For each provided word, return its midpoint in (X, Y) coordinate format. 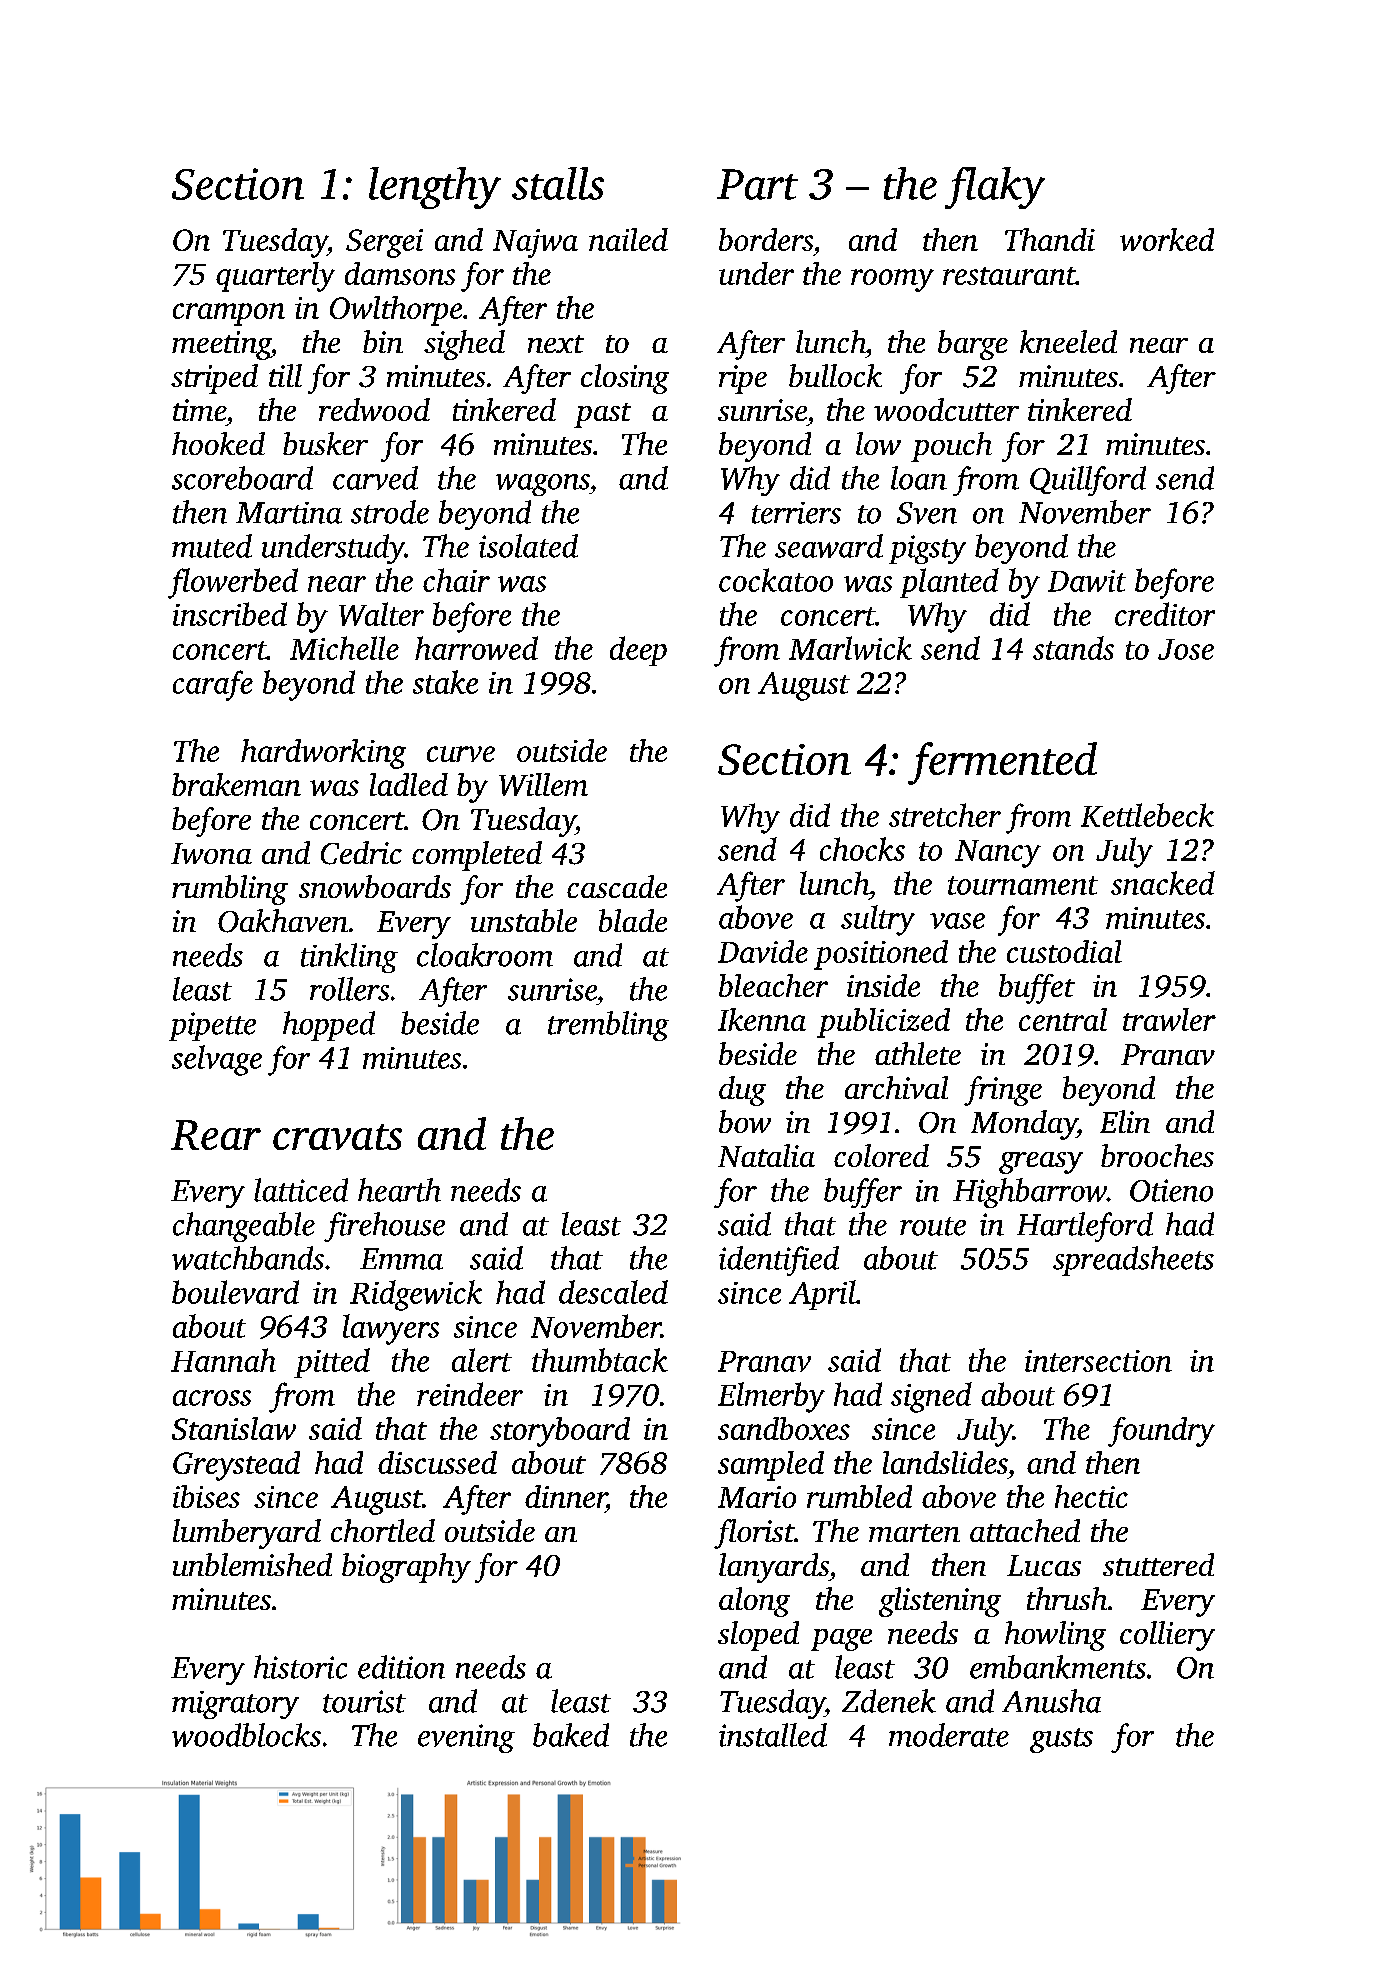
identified (779, 1261)
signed (931, 1397)
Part (757, 184)
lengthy (435, 188)
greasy (1041, 1163)
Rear (216, 1135)
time (199, 410)
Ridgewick (416, 1295)
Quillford (1088, 481)
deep (638, 651)
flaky (995, 188)
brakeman (236, 784)
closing (625, 379)
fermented (1002, 763)
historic (300, 1667)
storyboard (560, 1432)
